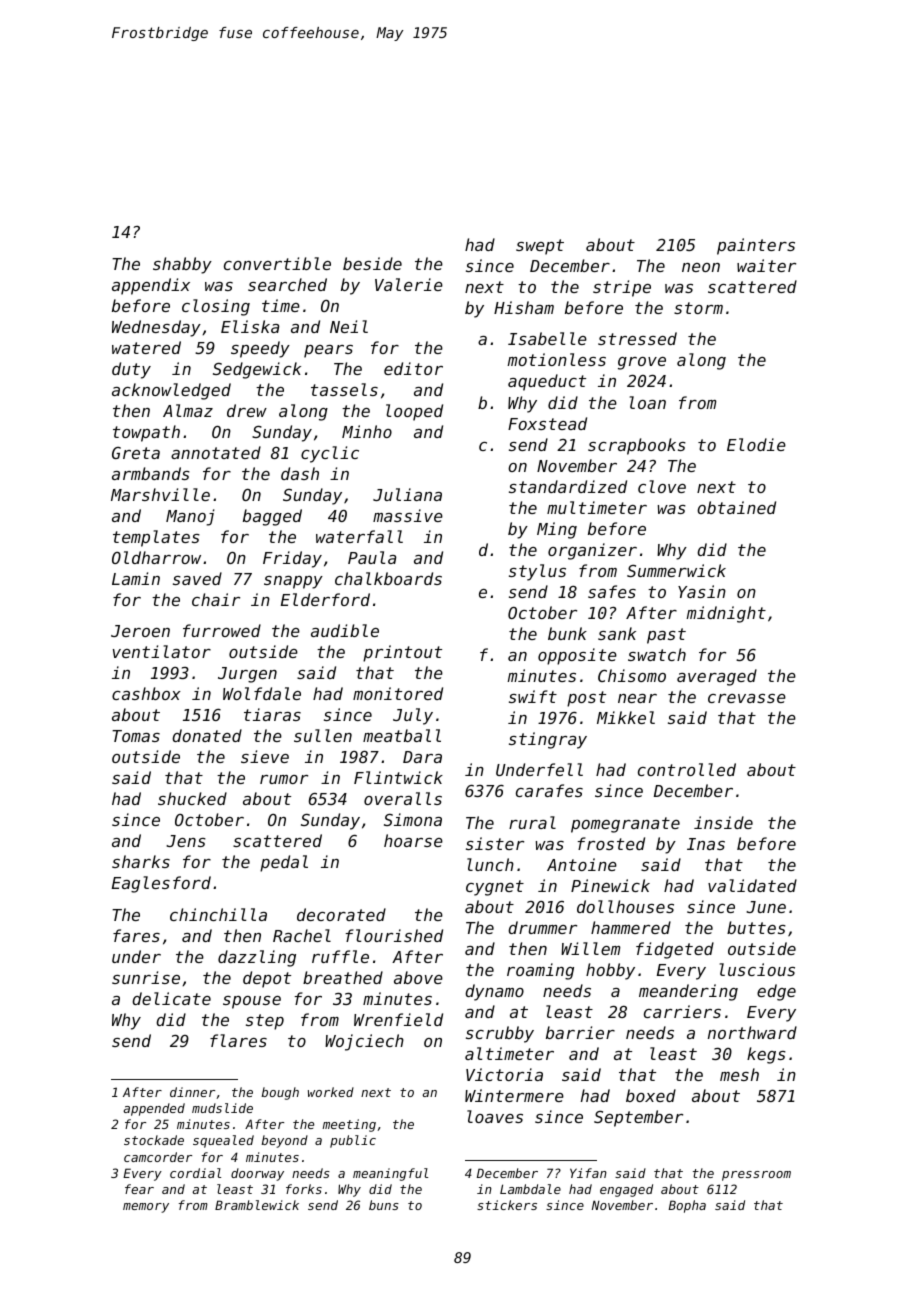  Describe the element at coordinates (140, 631) in the page. I see `Jeroen` at that location.
